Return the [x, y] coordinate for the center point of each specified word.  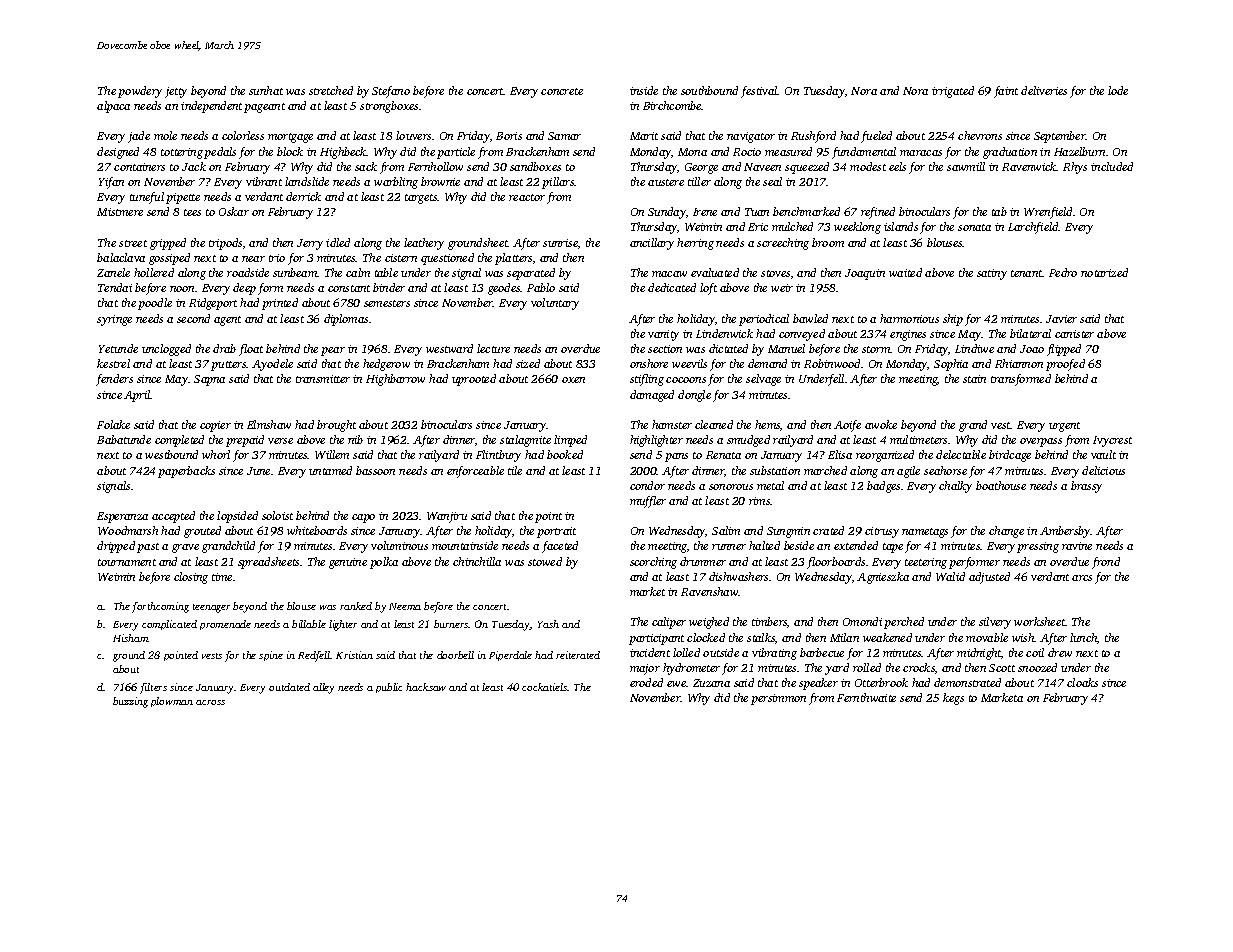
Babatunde [124, 439]
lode [1118, 90]
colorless [243, 135]
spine [271, 656]
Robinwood [832, 363]
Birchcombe [672, 105]
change [1006, 532]
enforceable [475, 472]
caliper [669, 623]
